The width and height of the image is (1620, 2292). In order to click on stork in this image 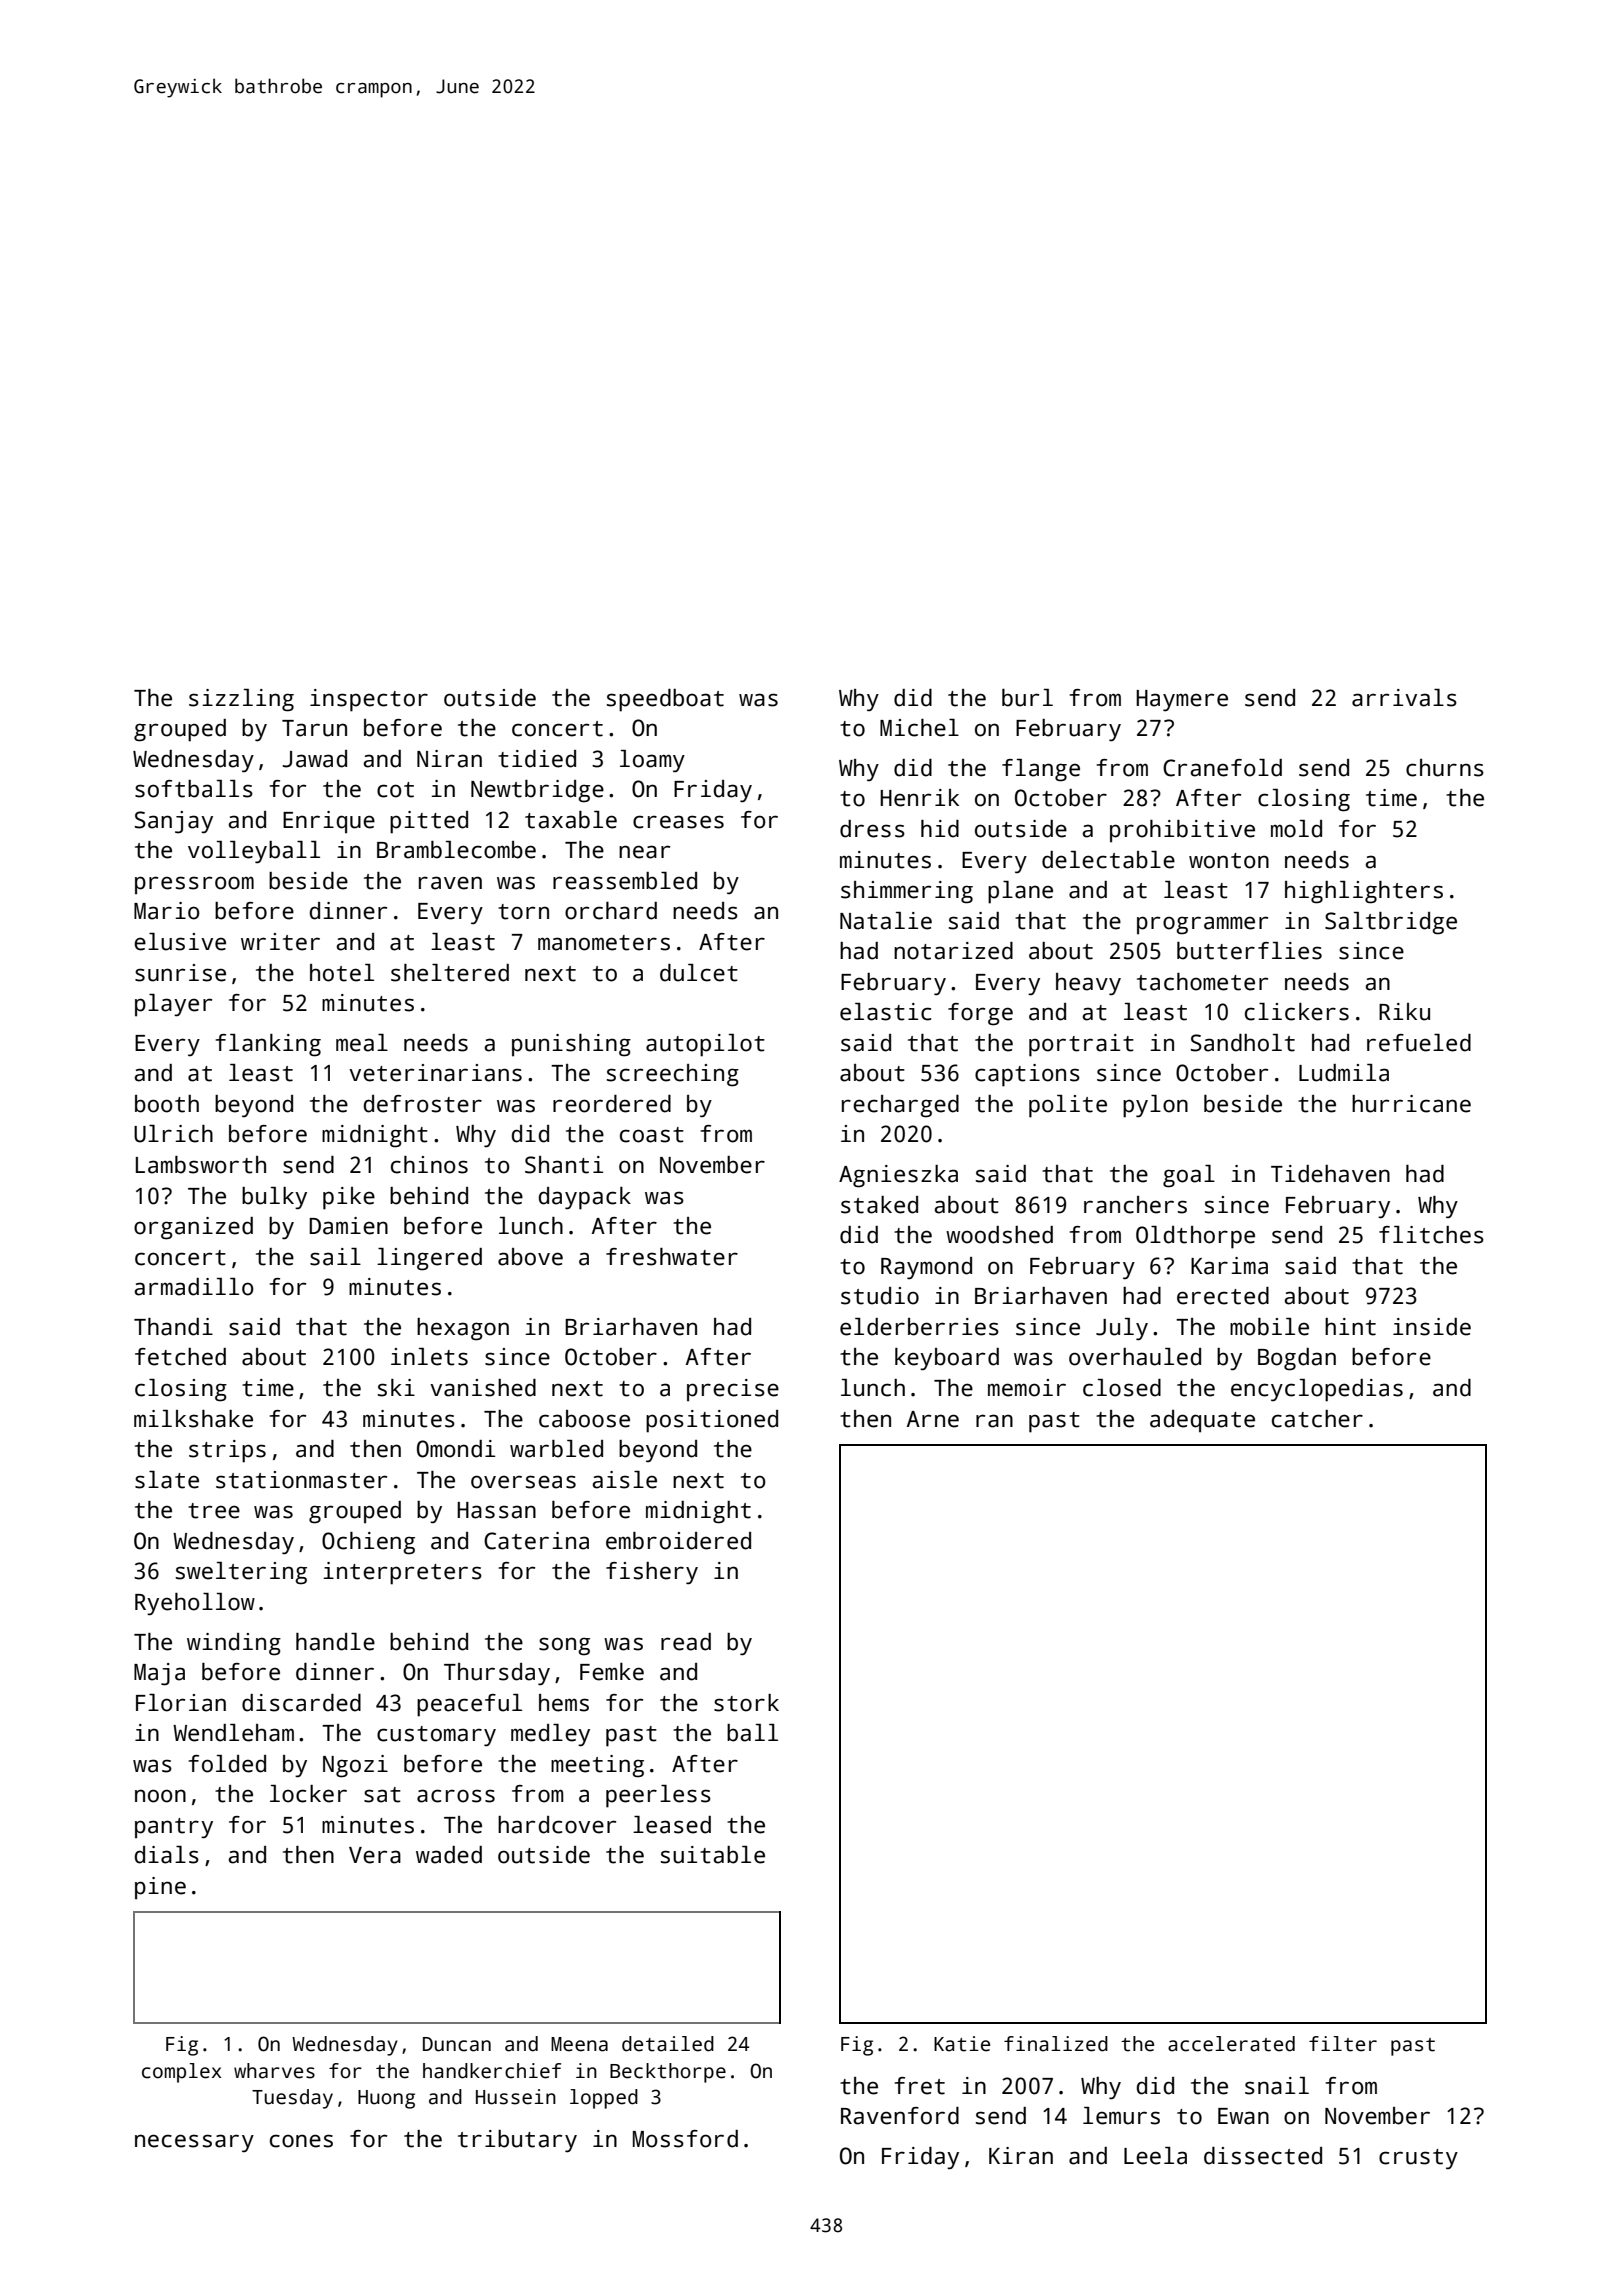, I will do `click(746, 1703)`.
